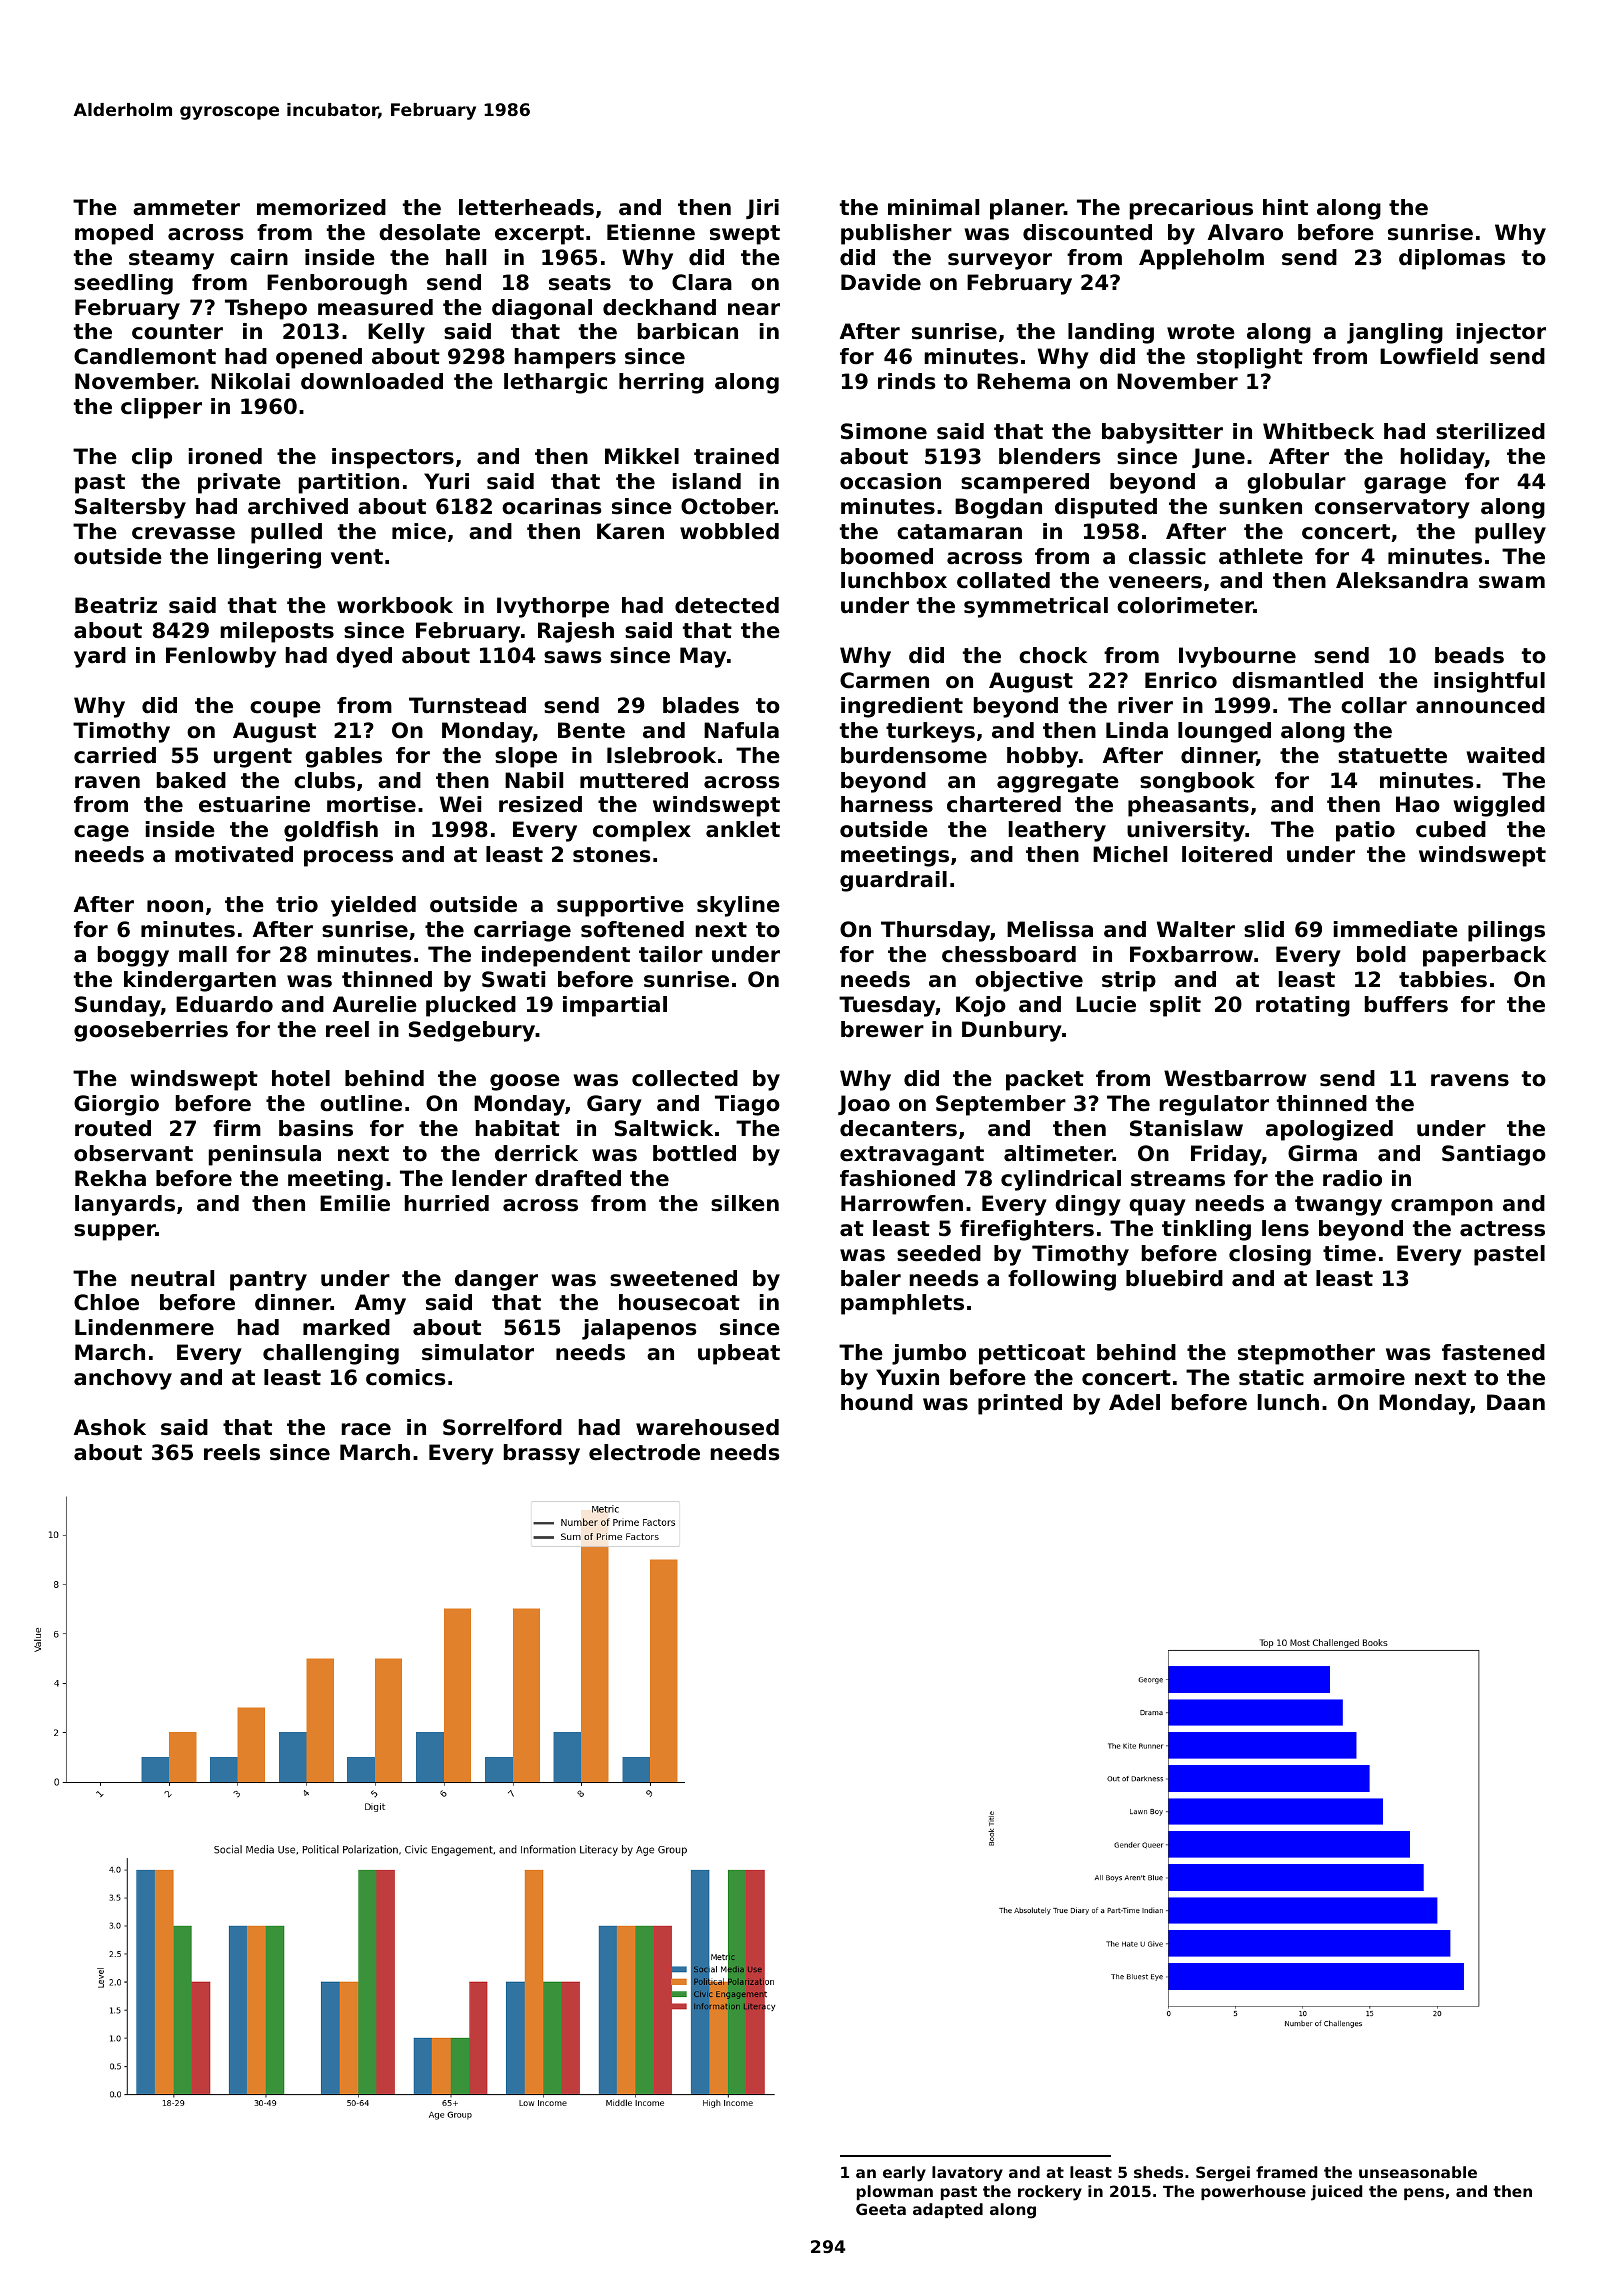 This screenshot has height=2292, width=1620. I want to click on electrode, so click(644, 1452).
